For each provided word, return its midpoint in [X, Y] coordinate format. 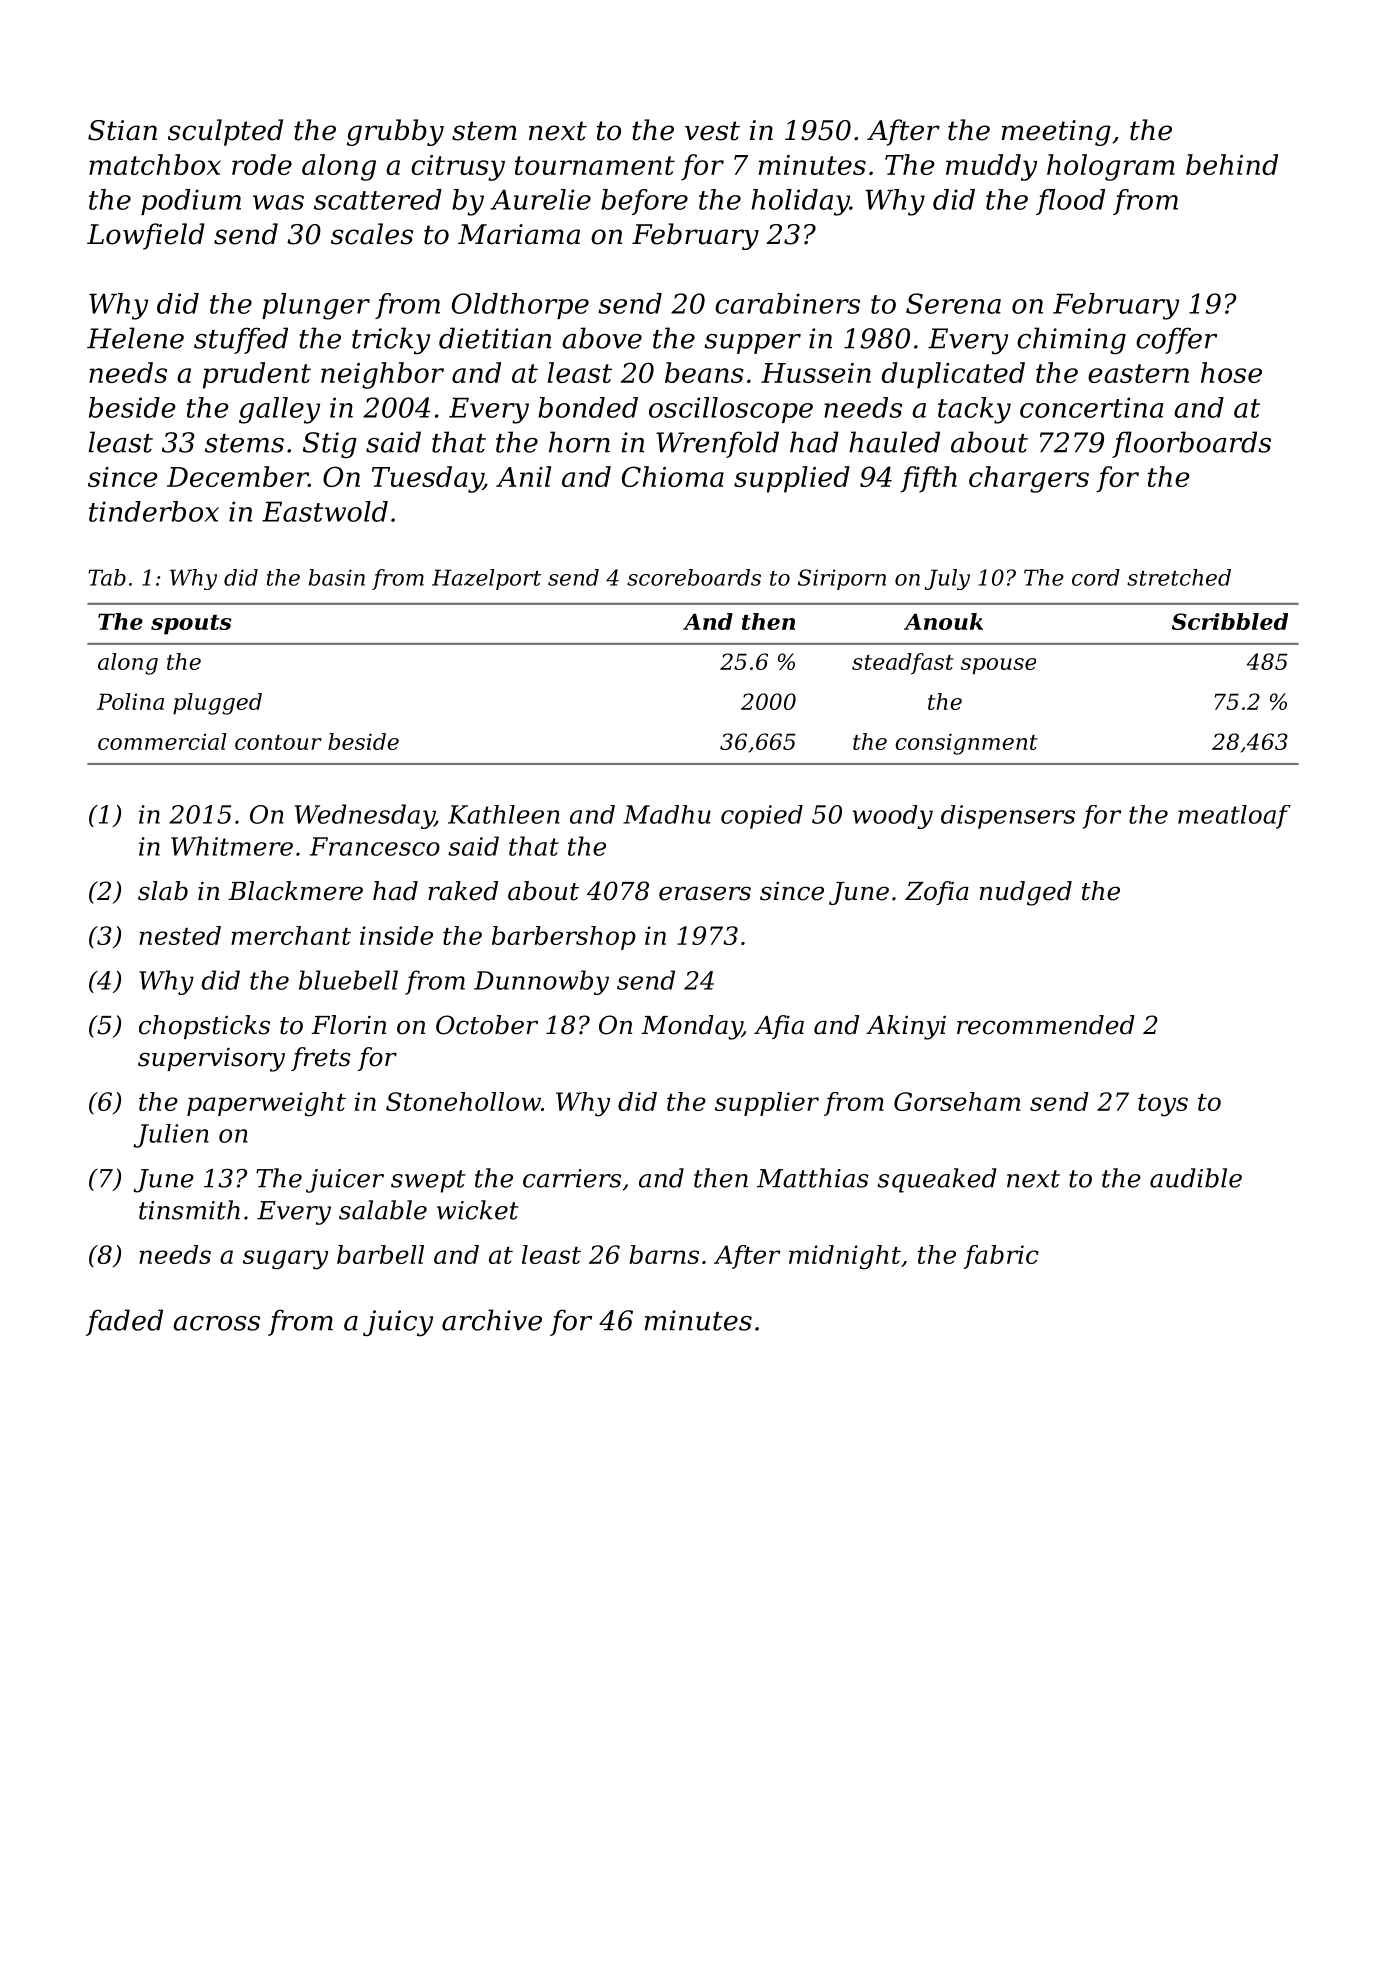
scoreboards [694, 577]
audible [1196, 1178]
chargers [1029, 479]
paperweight [266, 1104]
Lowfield [146, 236]
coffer [1176, 340]
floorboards [1191, 444]
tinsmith [189, 1210]
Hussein [816, 373]
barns [664, 1254]
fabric [1001, 1257]
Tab [107, 577]
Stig [330, 445]
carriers [572, 1178]
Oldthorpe [520, 306]
